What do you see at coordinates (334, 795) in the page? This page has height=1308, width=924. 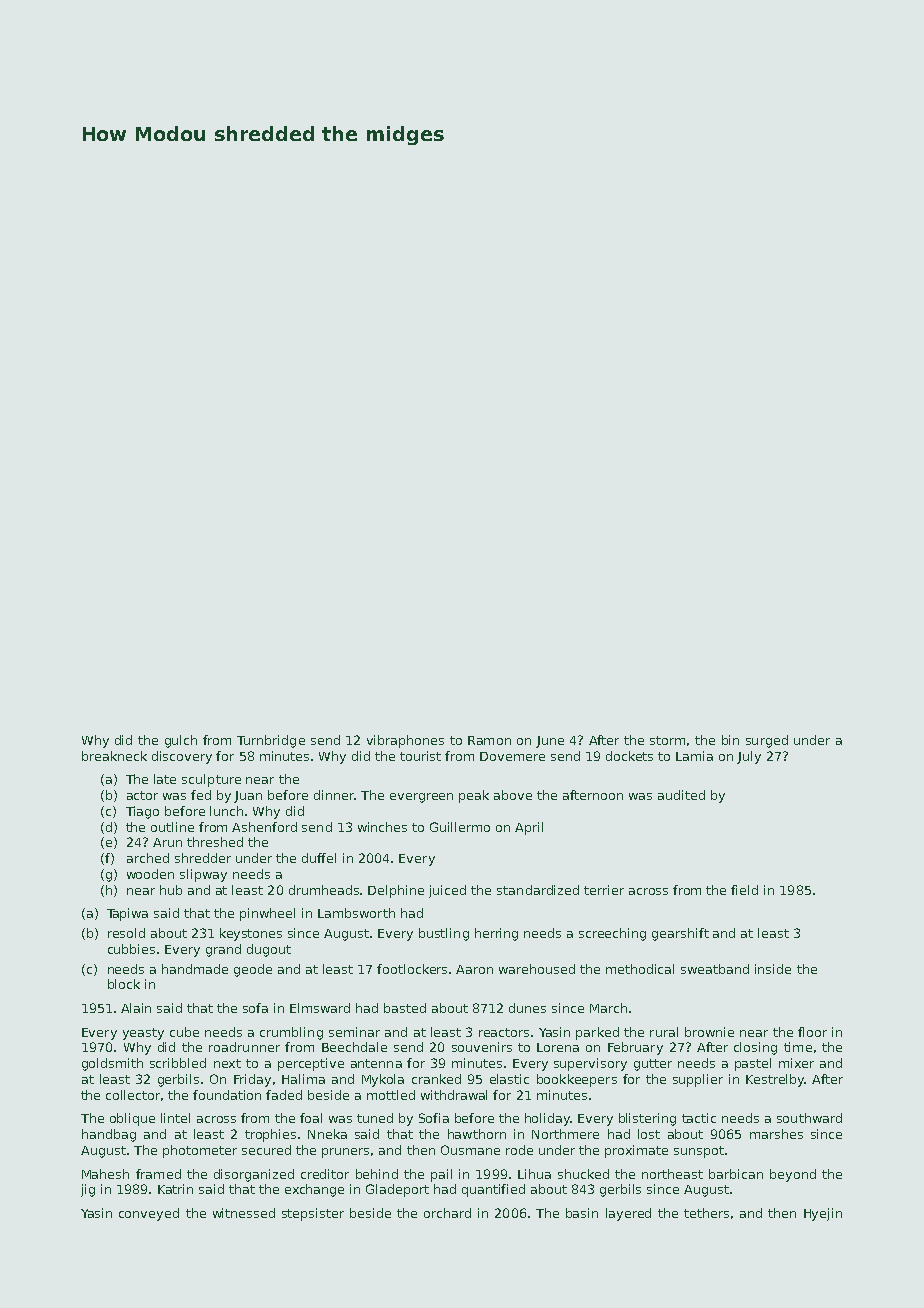 I see `dinner` at bounding box center [334, 795].
